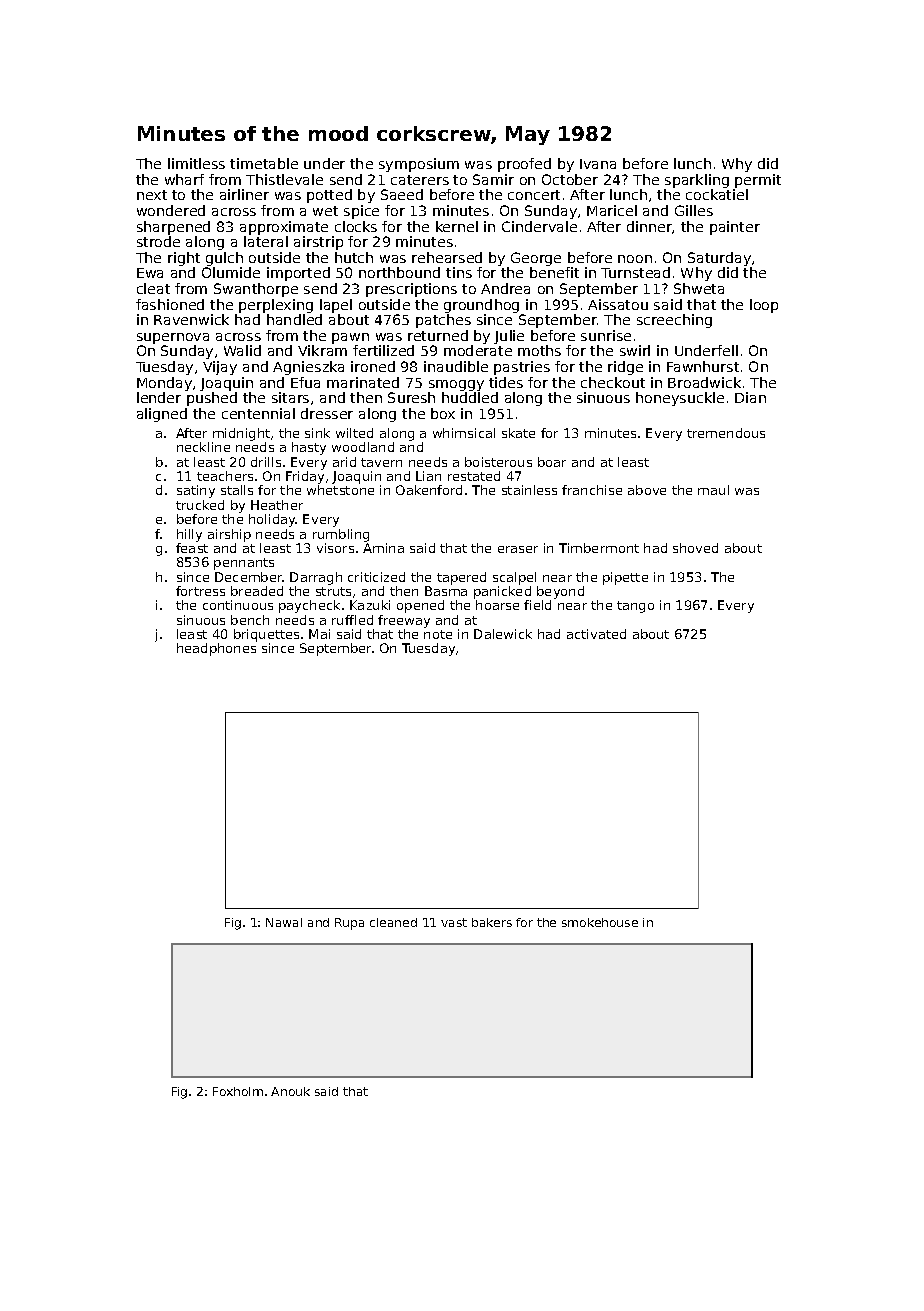 This page has width=924, height=1311. What do you see at coordinates (284, 922) in the page?
I see `Nawal` at bounding box center [284, 922].
